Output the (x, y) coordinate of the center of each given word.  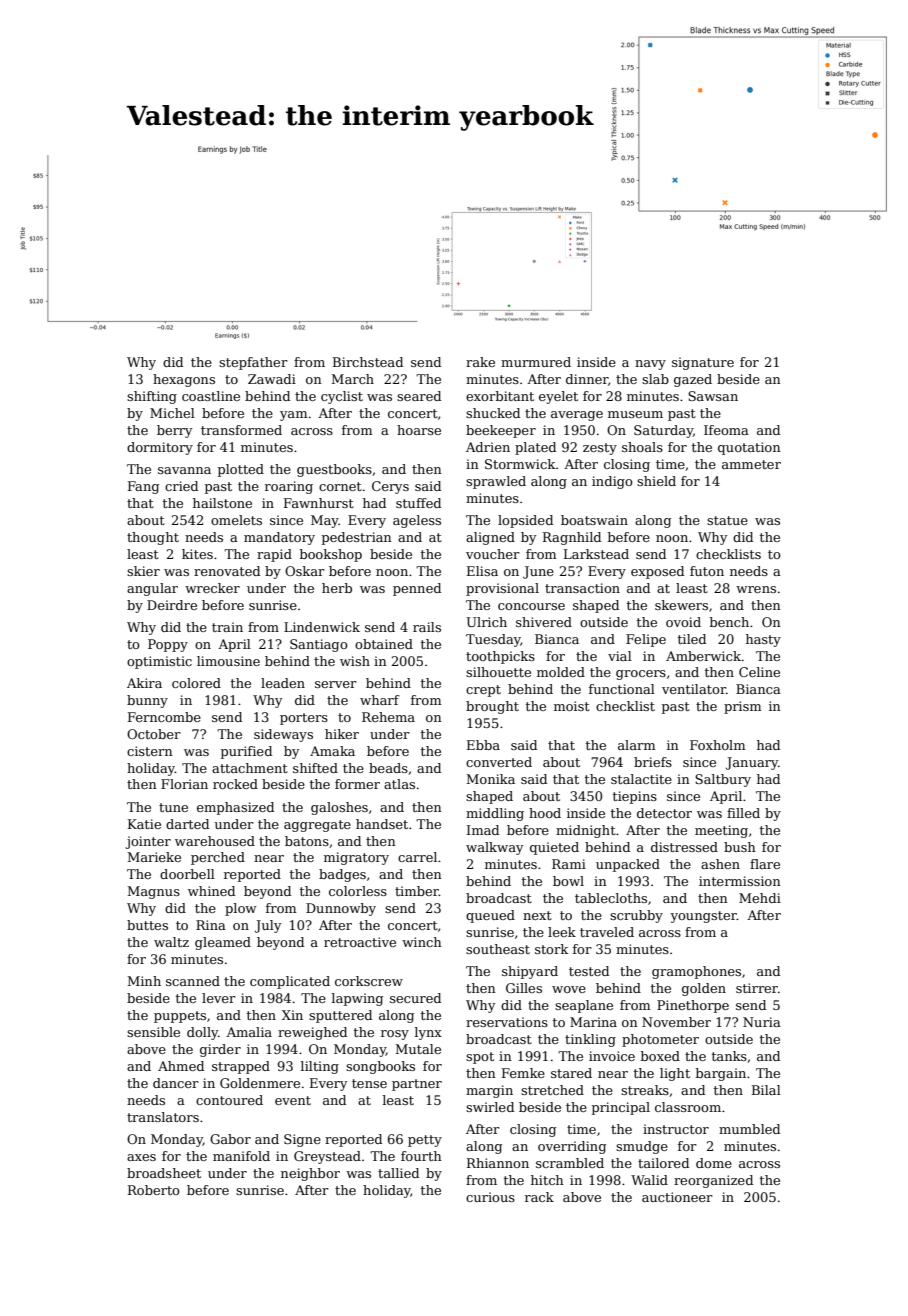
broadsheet (164, 1173)
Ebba (483, 745)
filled (743, 813)
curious (490, 1197)
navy (650, 365)
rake (480, 362)
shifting (152, 397)
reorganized (713, 1181)
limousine (228, 661)
